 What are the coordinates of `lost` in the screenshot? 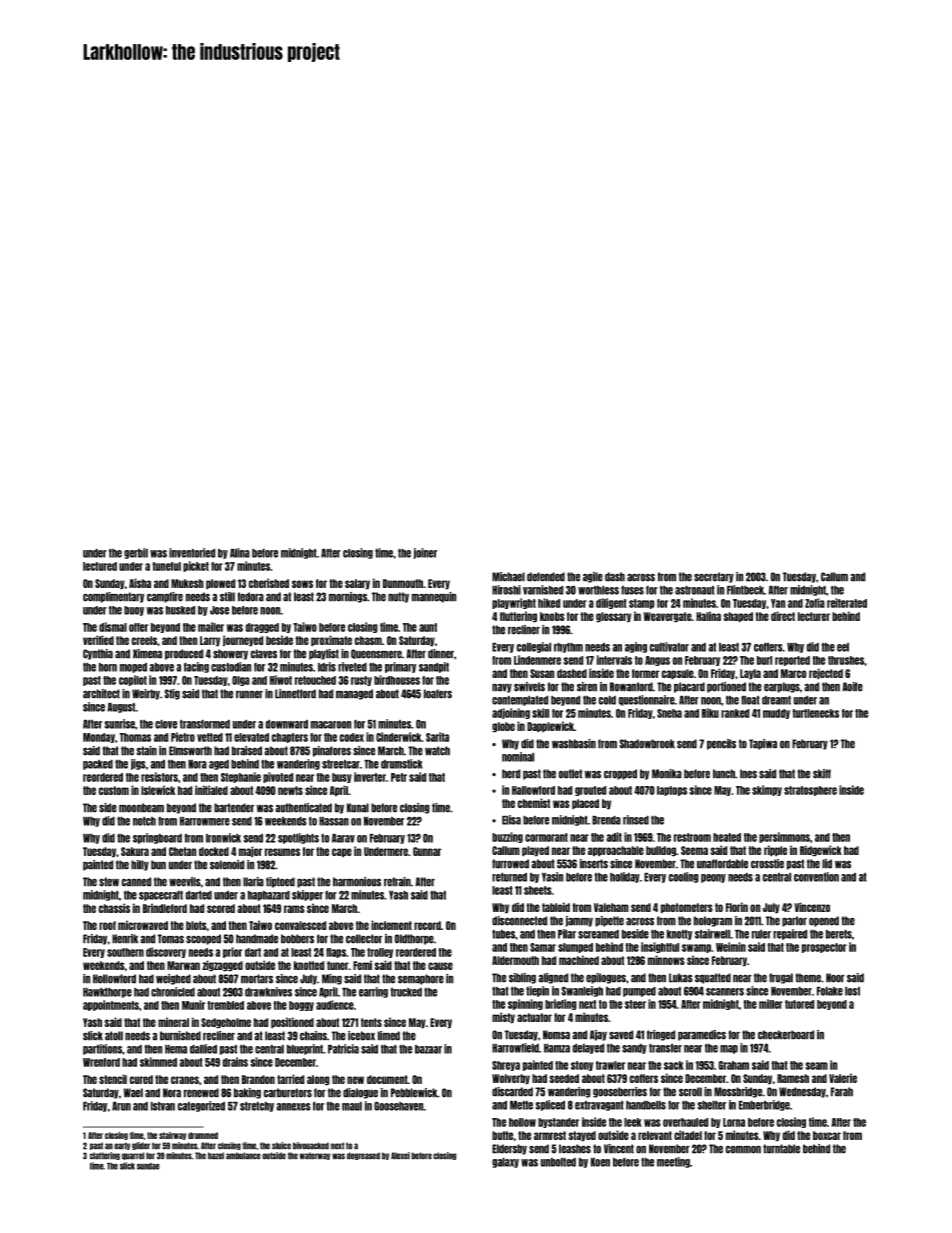 It's located at (852, 991).
